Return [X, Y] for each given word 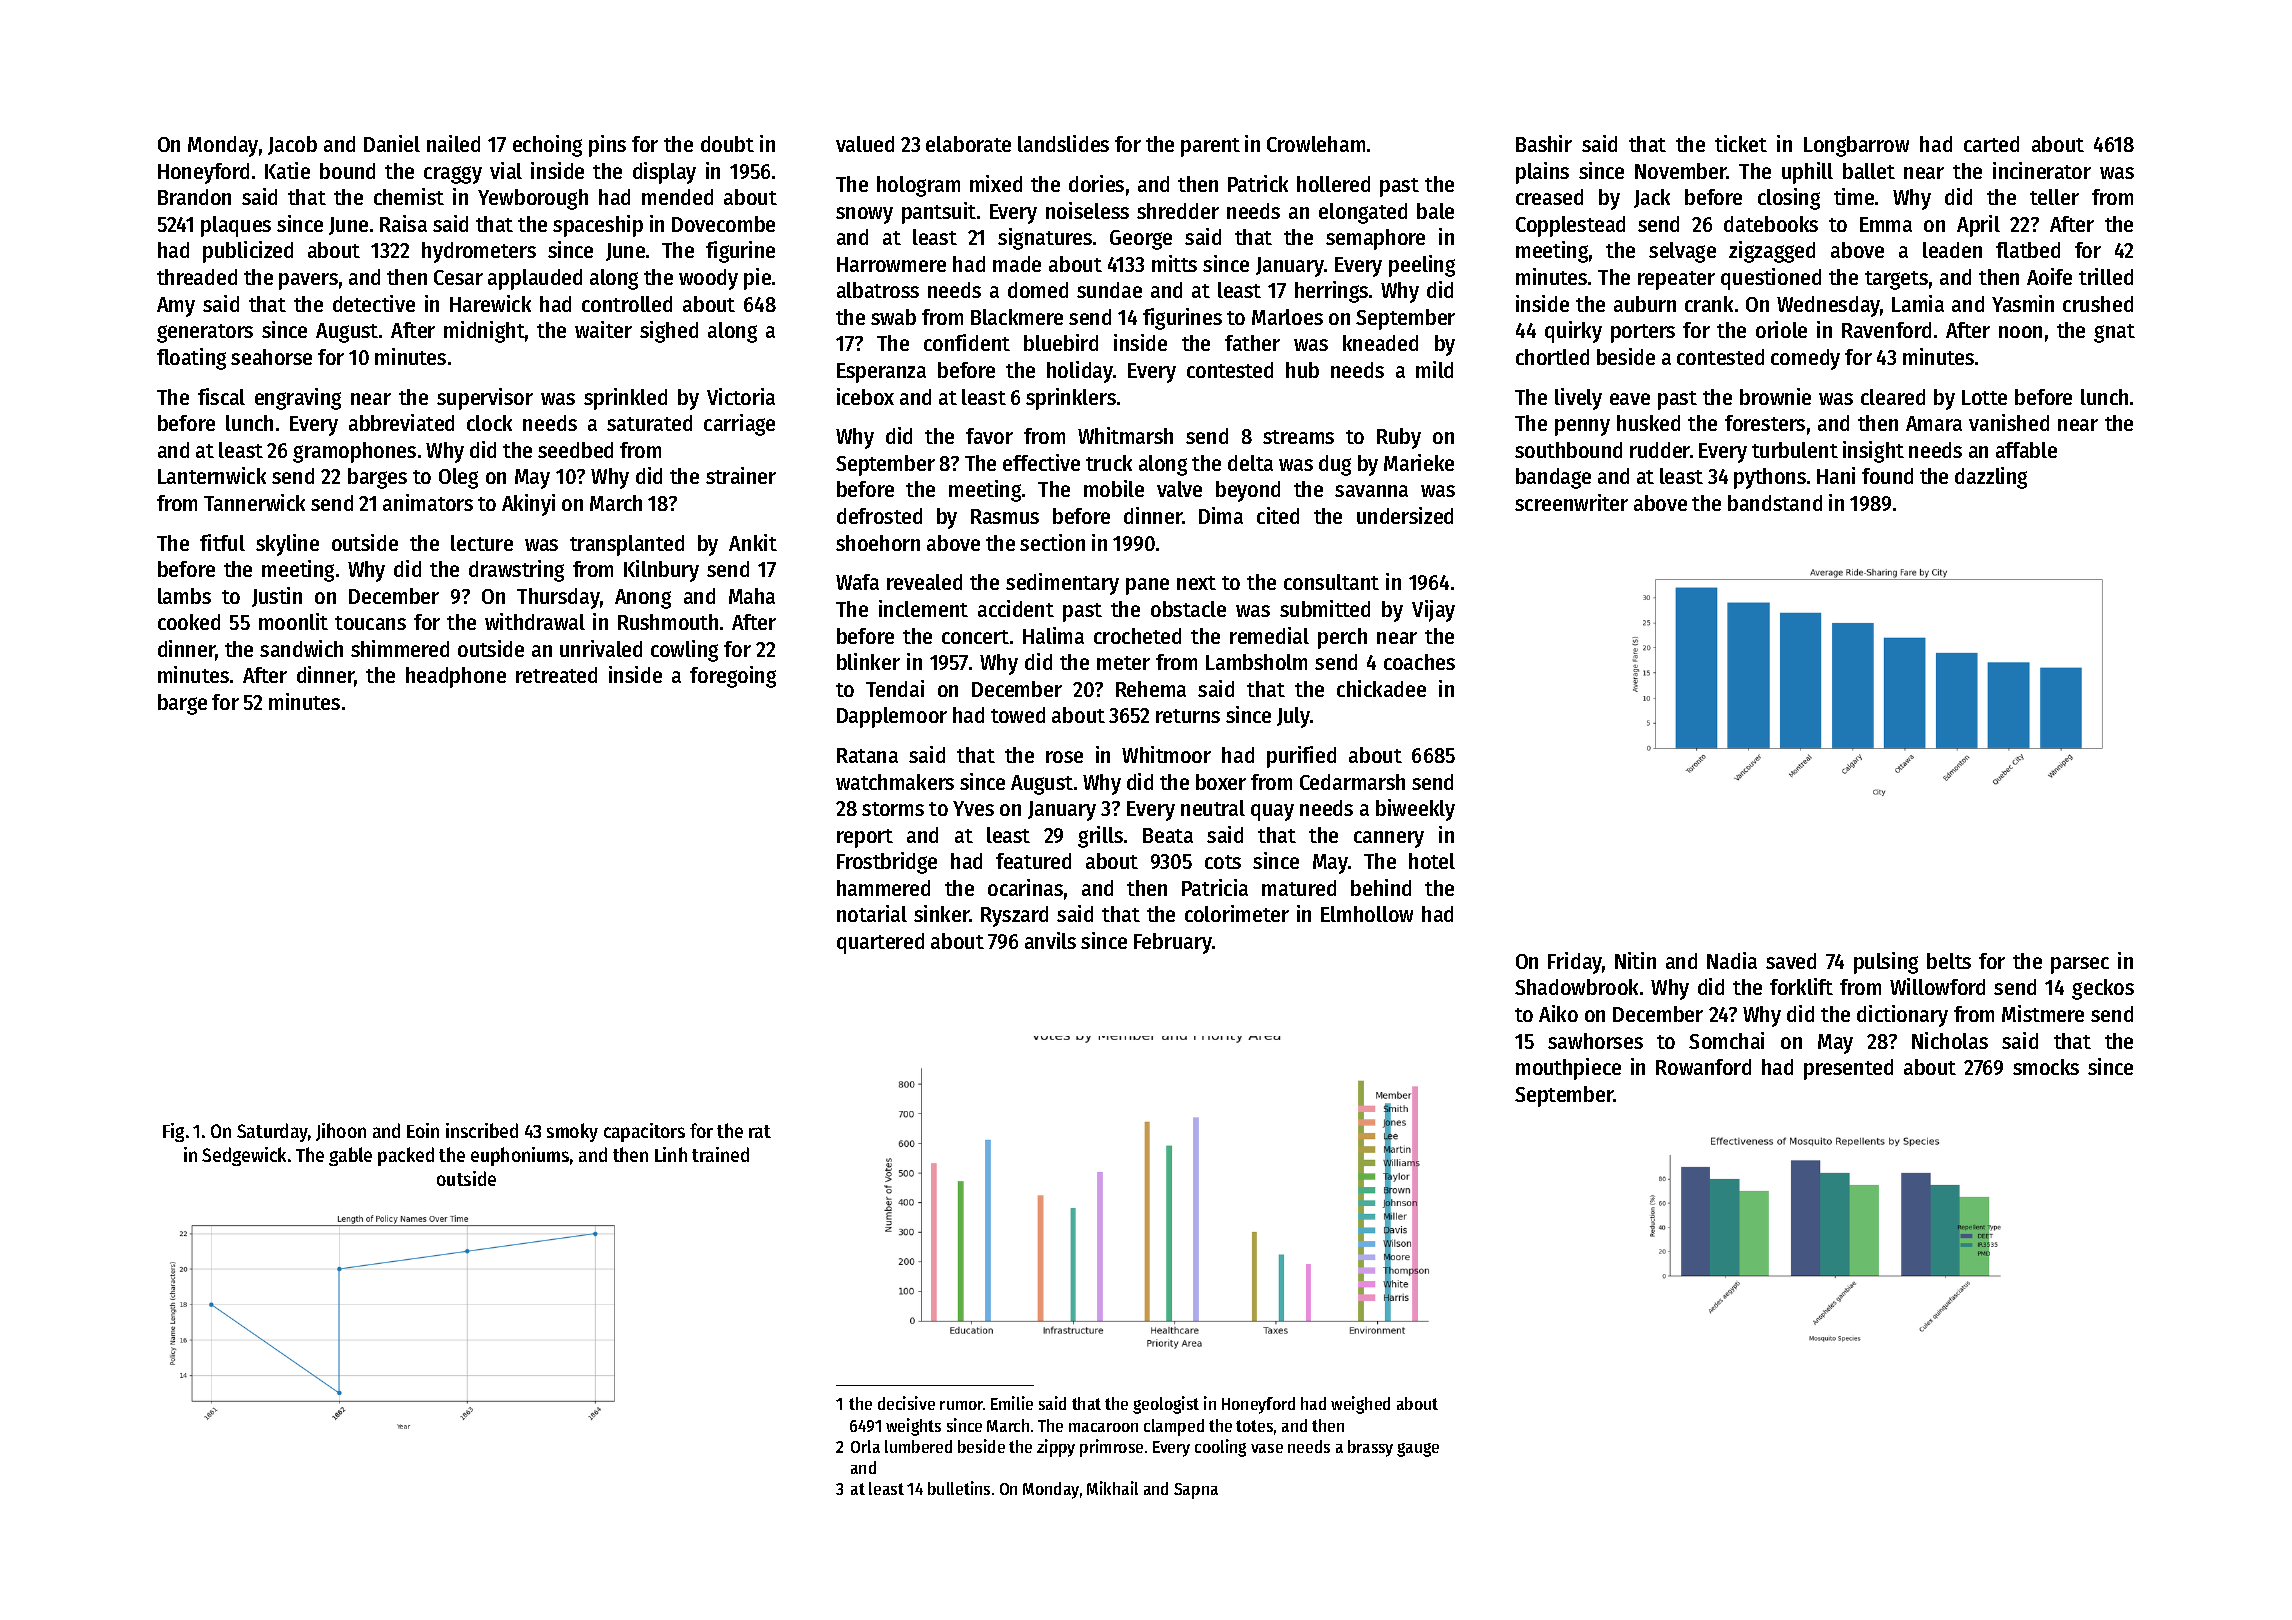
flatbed [2028, 250]
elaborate [968, 144]
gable [350, 1156]
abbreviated [401, 422]
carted [1991, 144]
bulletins [959, 1488]
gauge [1418, 1450]
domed [1038, 290]
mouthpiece [1568, 1069]
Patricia [1215, 887]
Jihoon [341, 1132]
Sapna [1196, 1491]
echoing [547, 146]
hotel [1432, 861]
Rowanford [1703, 1067]
